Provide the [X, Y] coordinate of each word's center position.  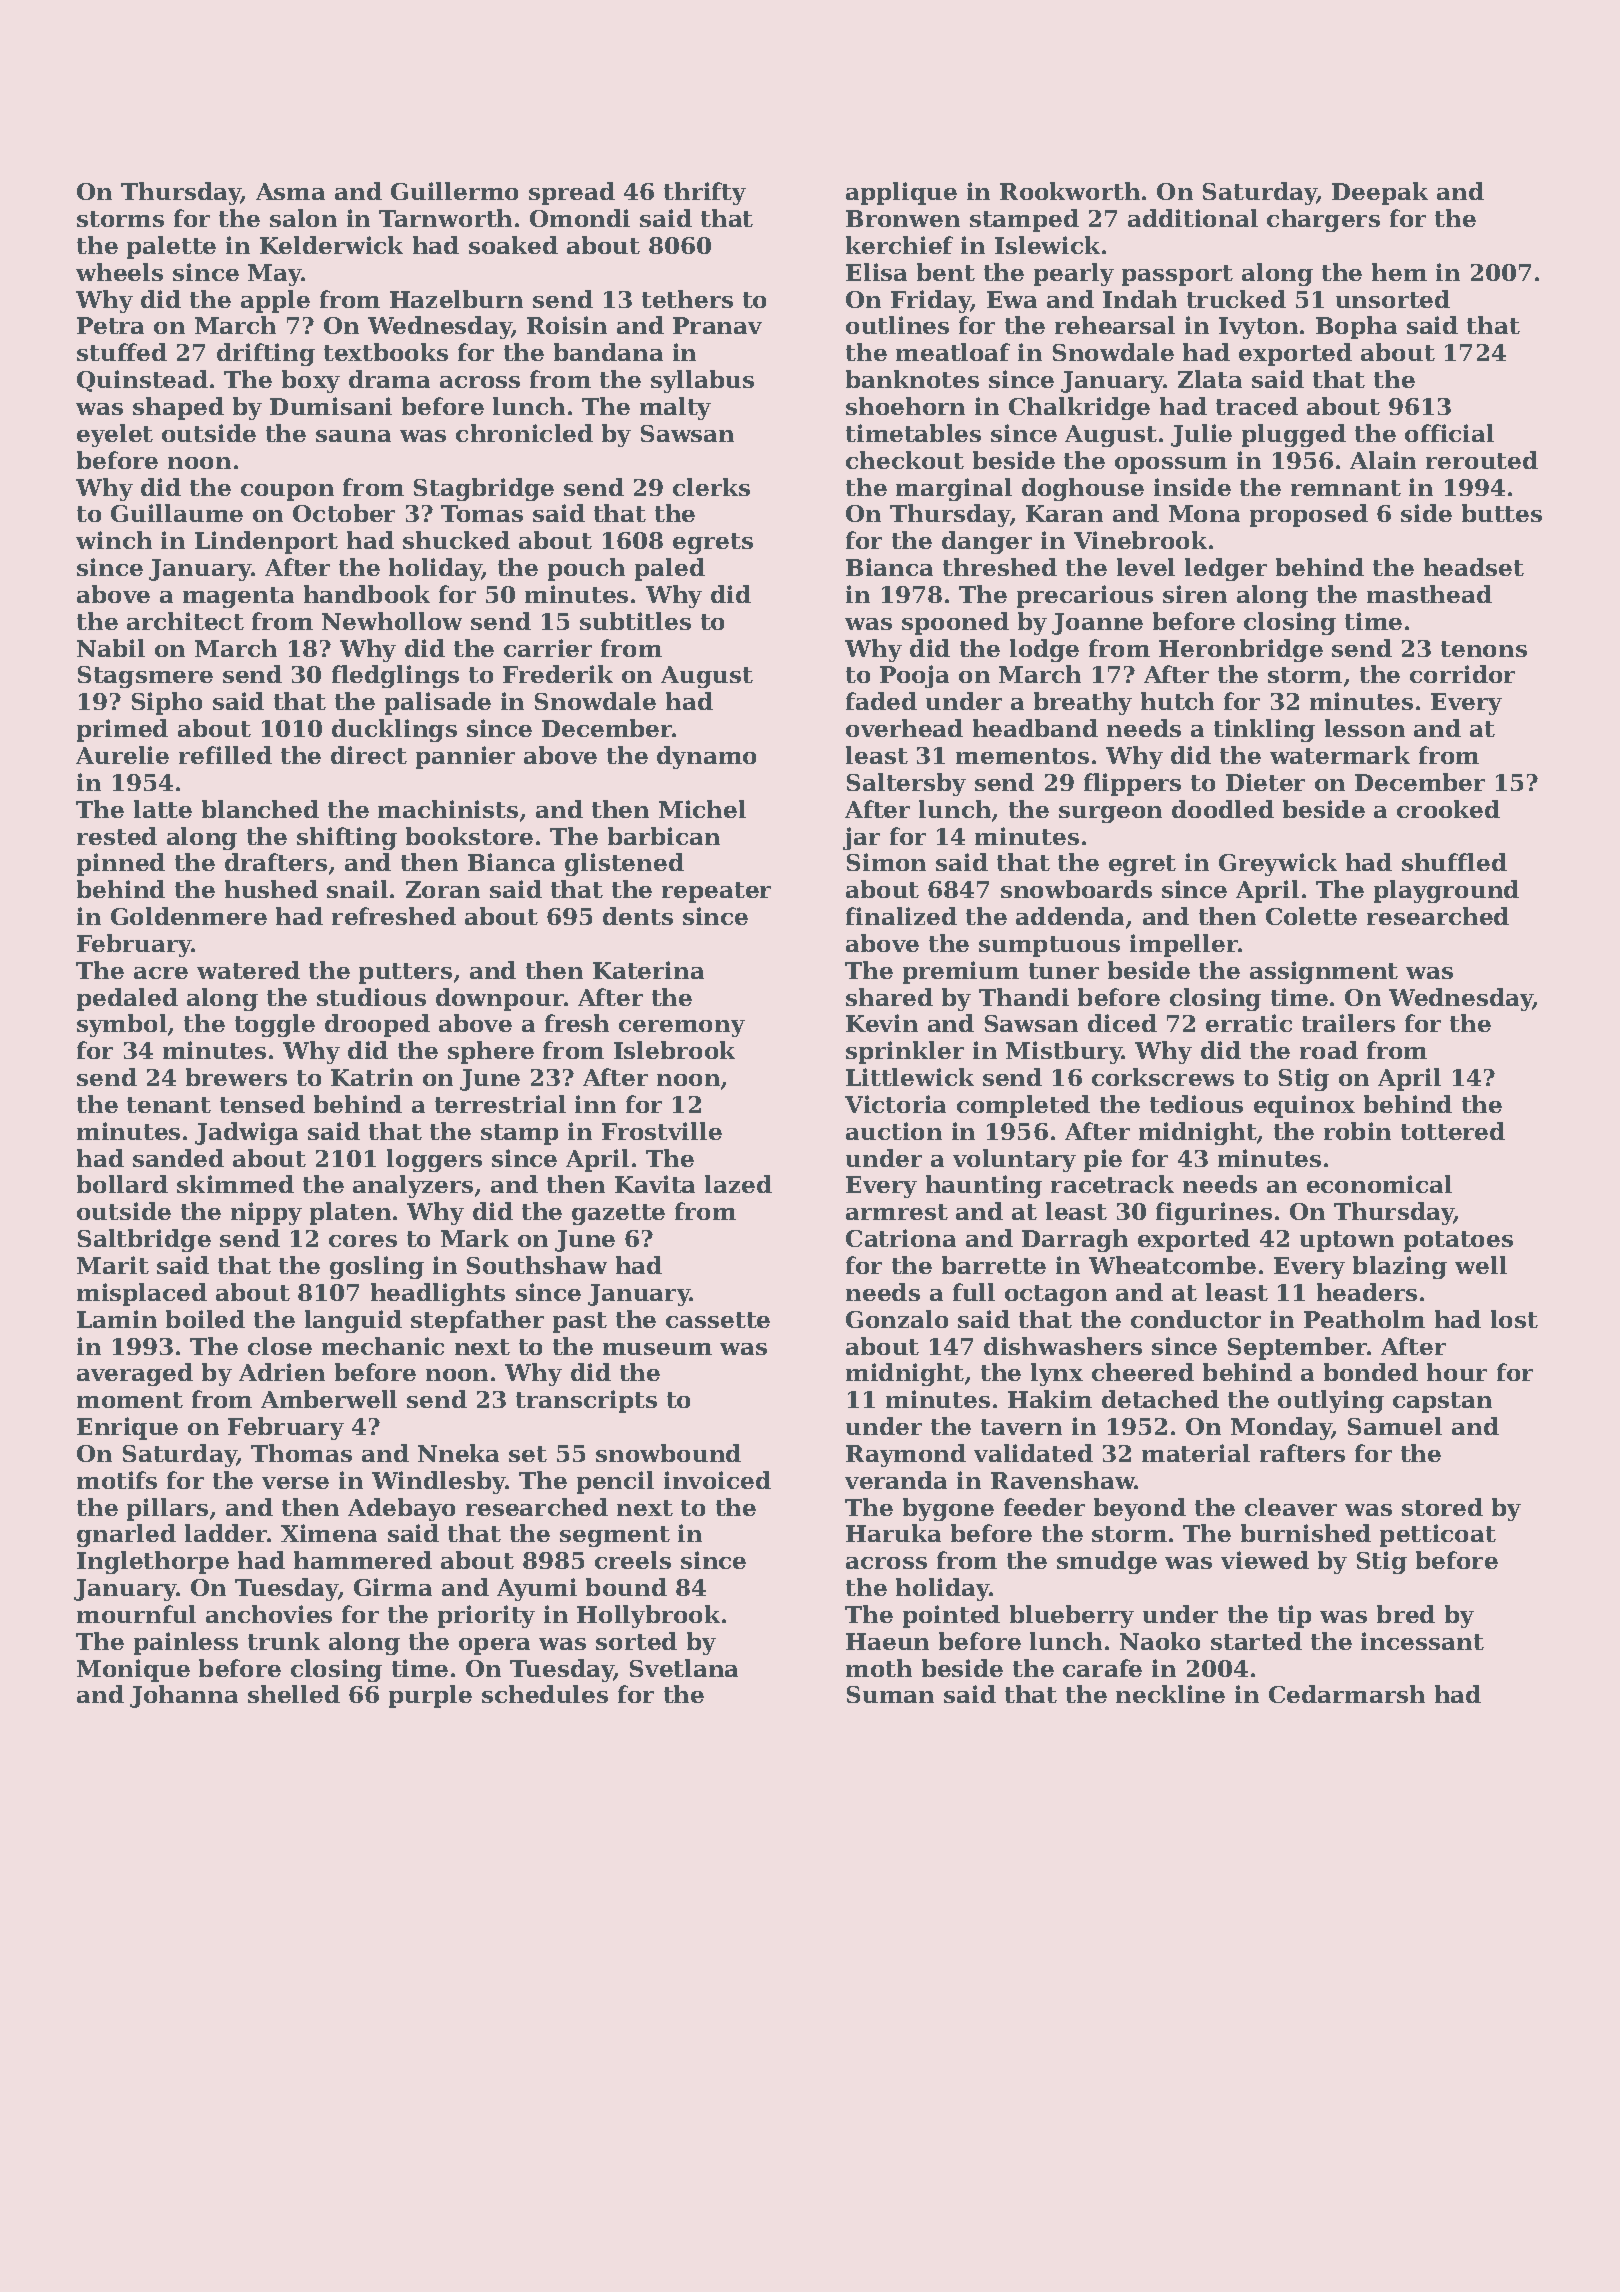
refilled [225, 755]
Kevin [882, 1023]
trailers [1348, 1023]
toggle [275, 1025]
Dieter [1265, 782]
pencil [615, 1482]
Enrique [127, 1428]
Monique [133, 1670]
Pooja [914, 676]
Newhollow [392, 621]
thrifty [705, 193]
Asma [290, 191]
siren [1195, 594]
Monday [1281, 1428]
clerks [711, 487]
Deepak [1380, 193]
